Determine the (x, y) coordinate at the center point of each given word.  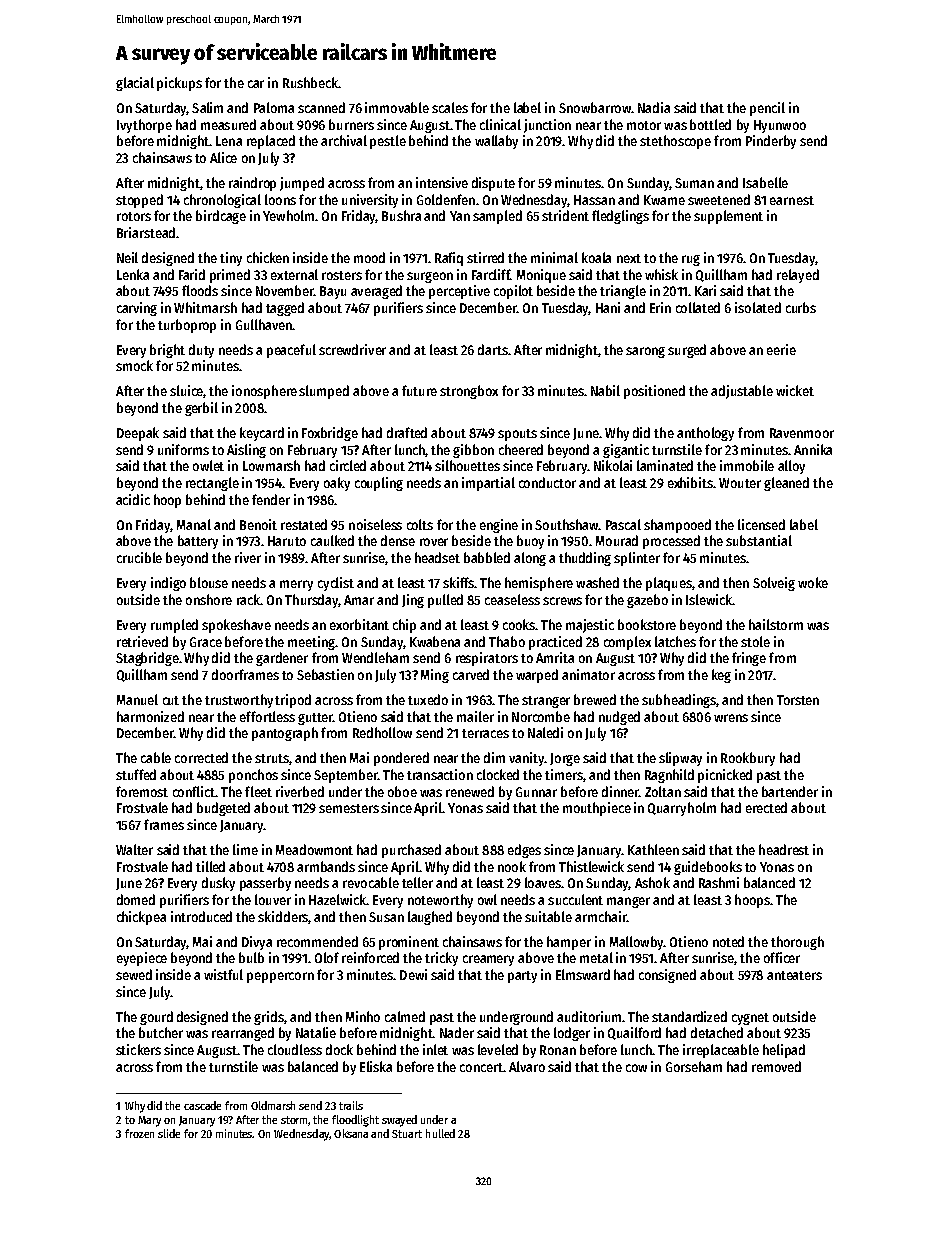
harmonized (150, 716)
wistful (223, 974)
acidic (133, 499)
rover (434, 542)
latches (675, 641)
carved (471, 674)
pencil (767, 109)
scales (450, 107)
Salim (207, 107)
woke (813, 582)
